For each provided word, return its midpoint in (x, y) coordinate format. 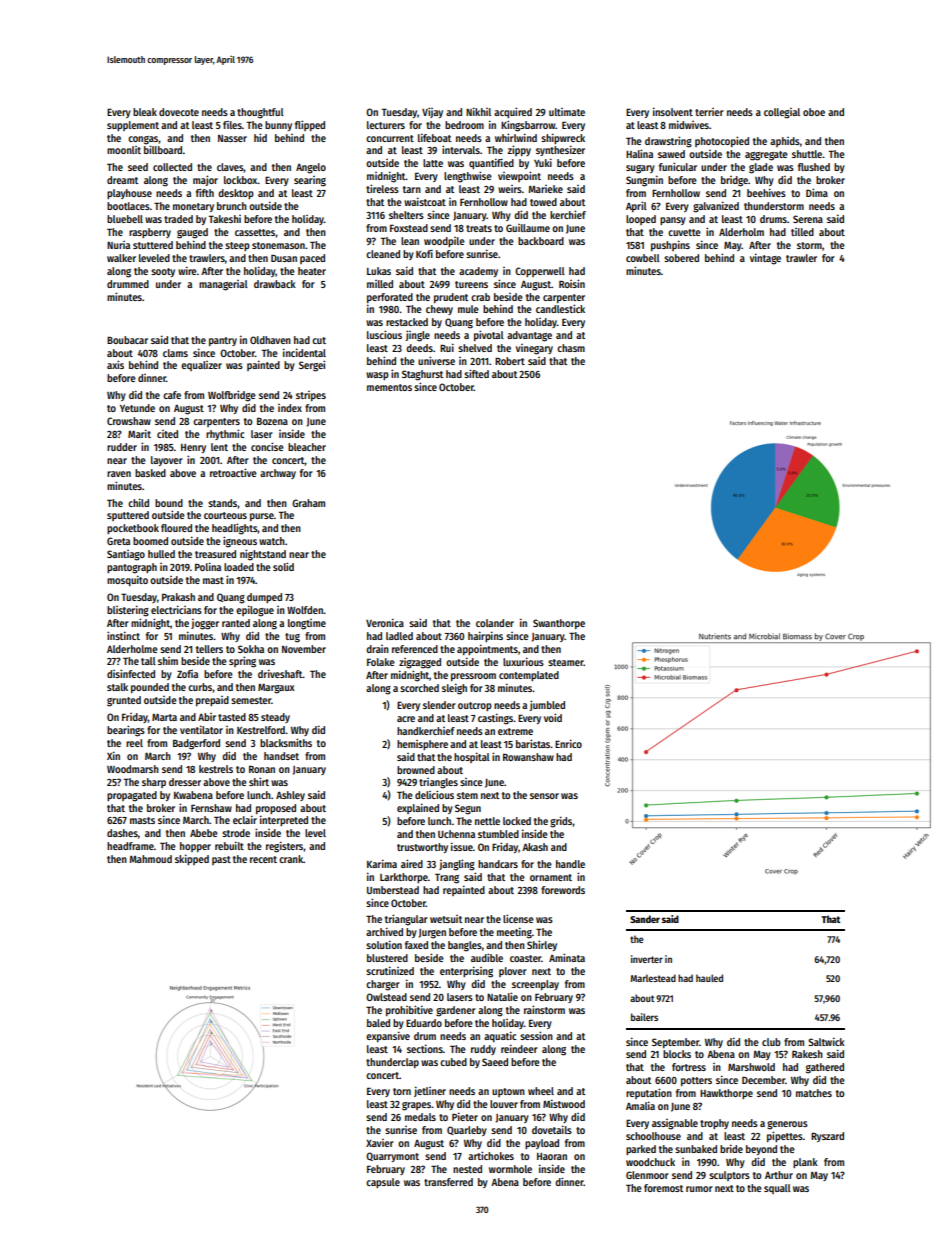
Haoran (552, 1156)
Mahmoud (150, 859)
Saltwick (826, 1041)
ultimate (567, 112)
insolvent (673, 111)
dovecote (179, 112)
